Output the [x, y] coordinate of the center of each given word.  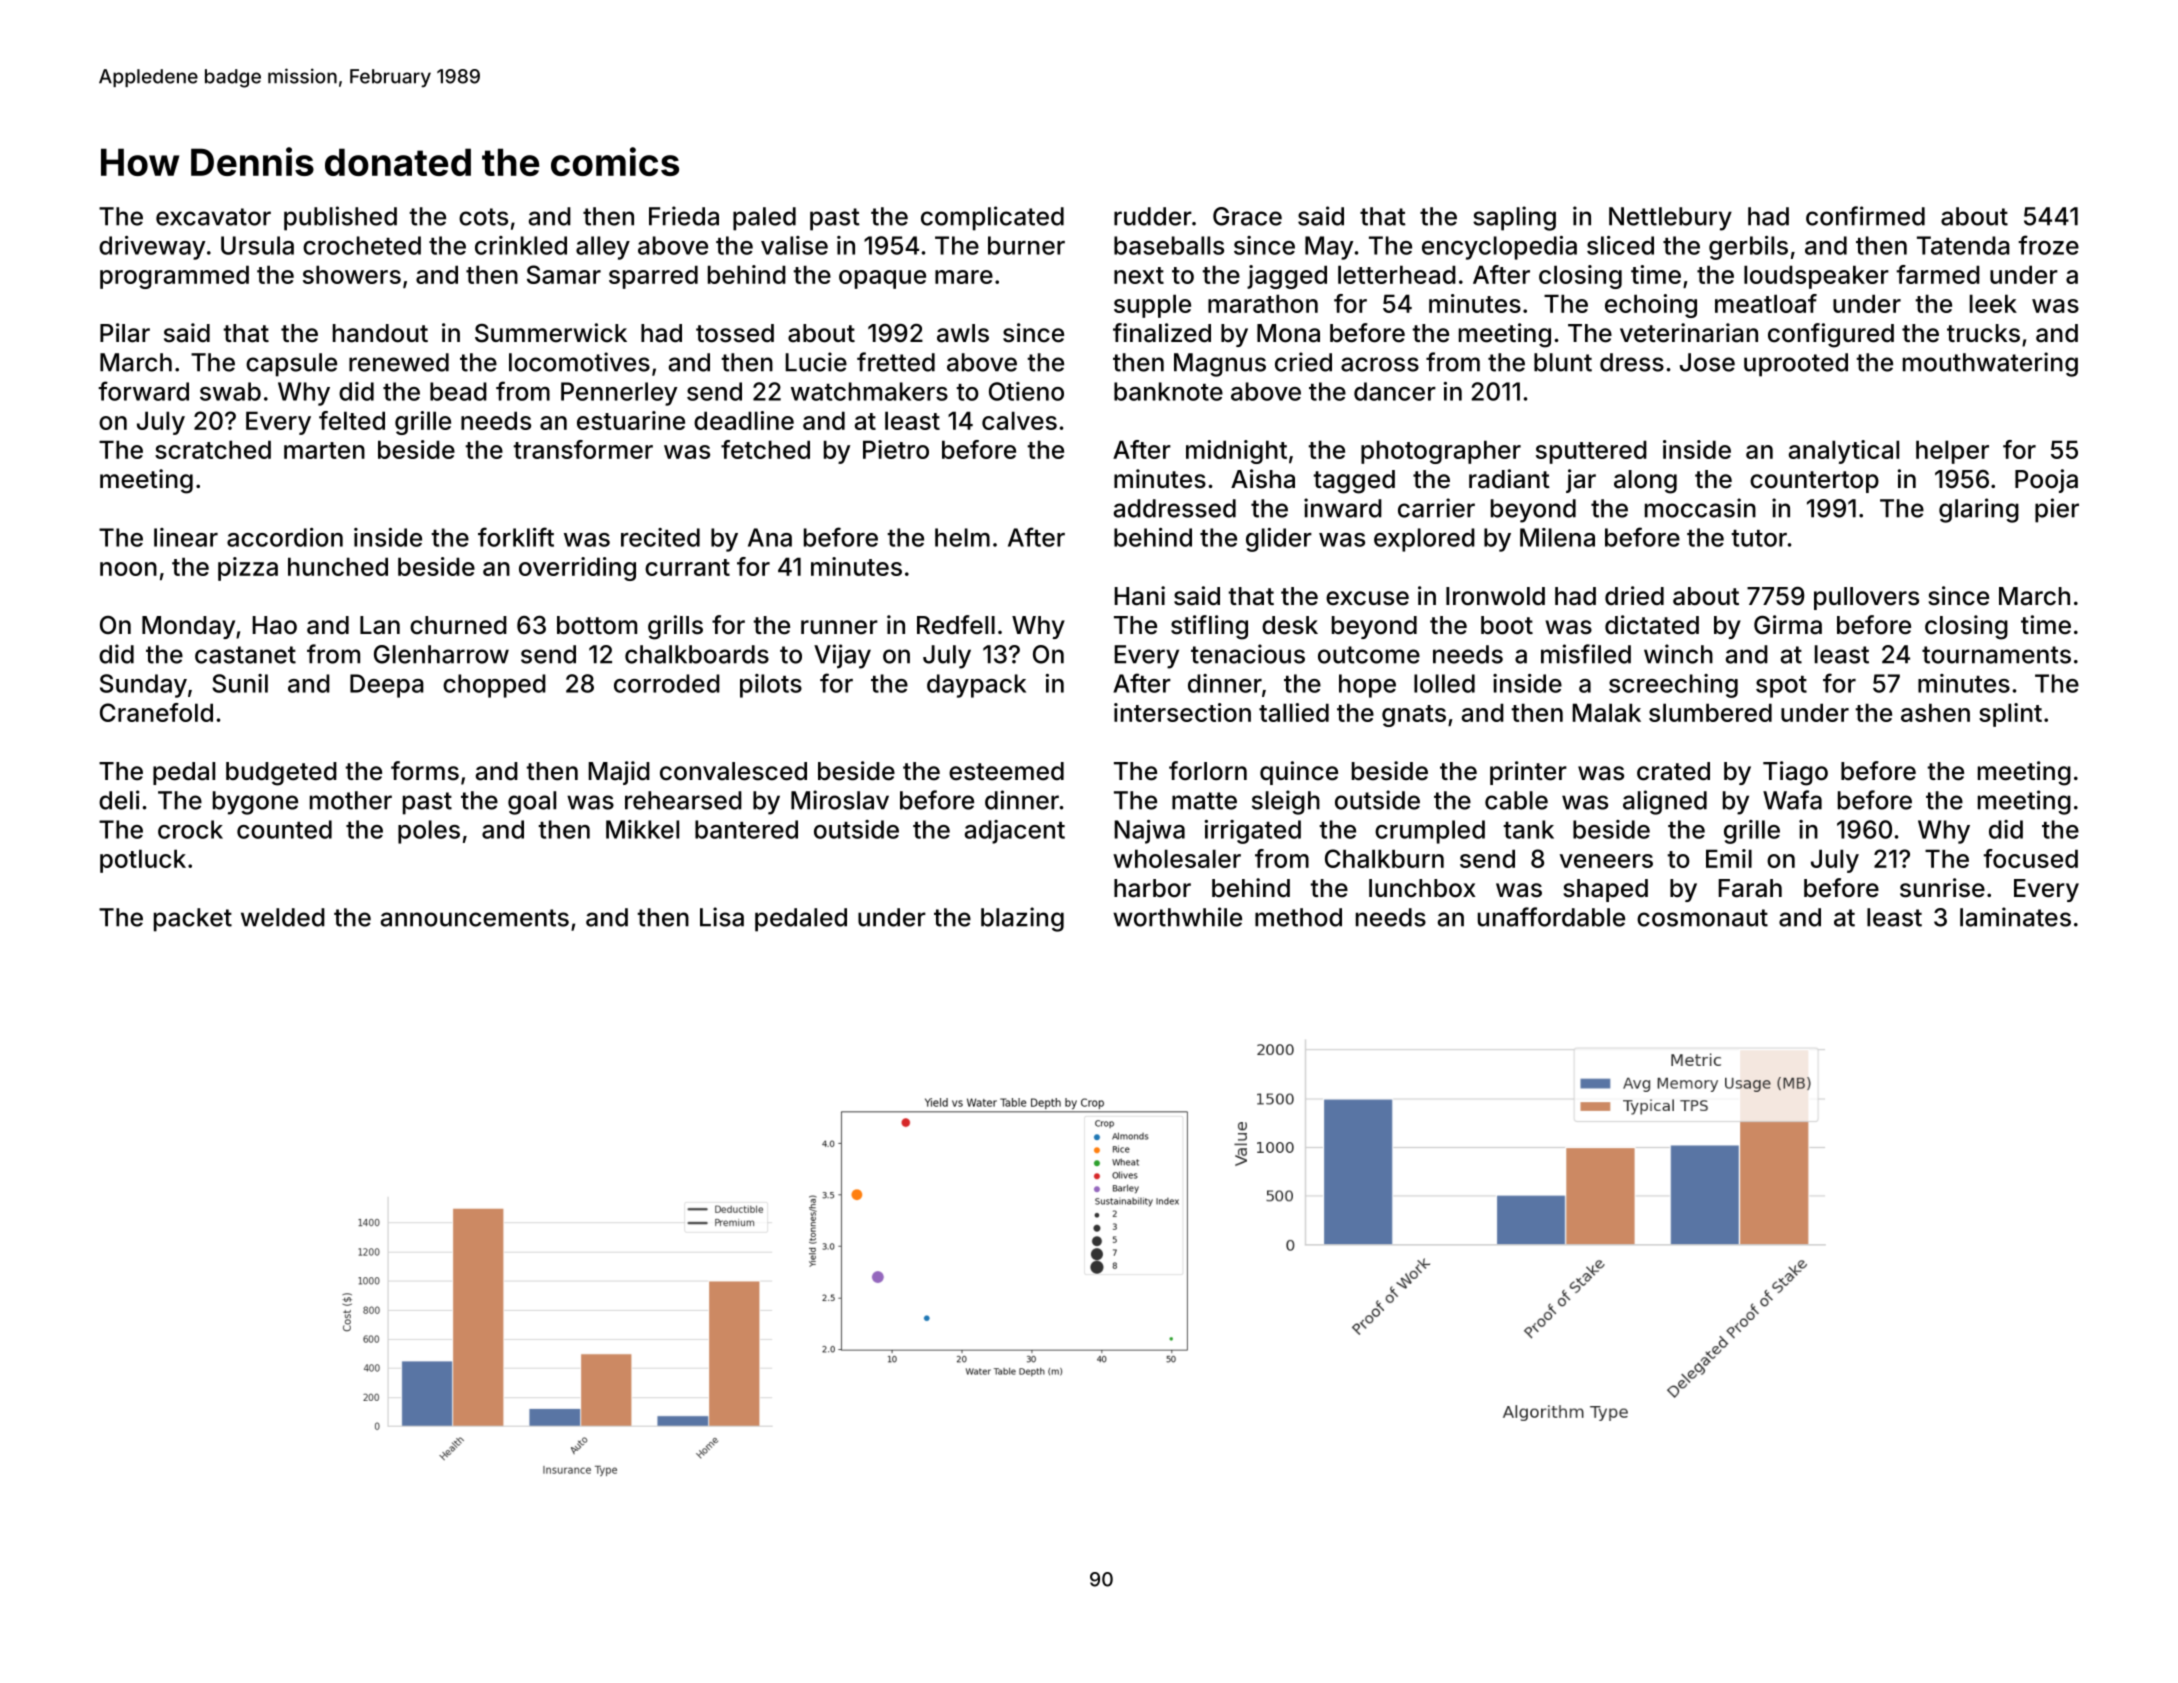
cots [483, 217]
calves [1019, 420]
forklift [516, 537]
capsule [291, 365]
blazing [1022, 919]
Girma [1788, 625]
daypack [976, 686]
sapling [1514, 218]
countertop [1814, 482]
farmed [1938, 274]
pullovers [1866, 598]
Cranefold [156, 712]
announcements [475, 918]
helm [962, 537]
